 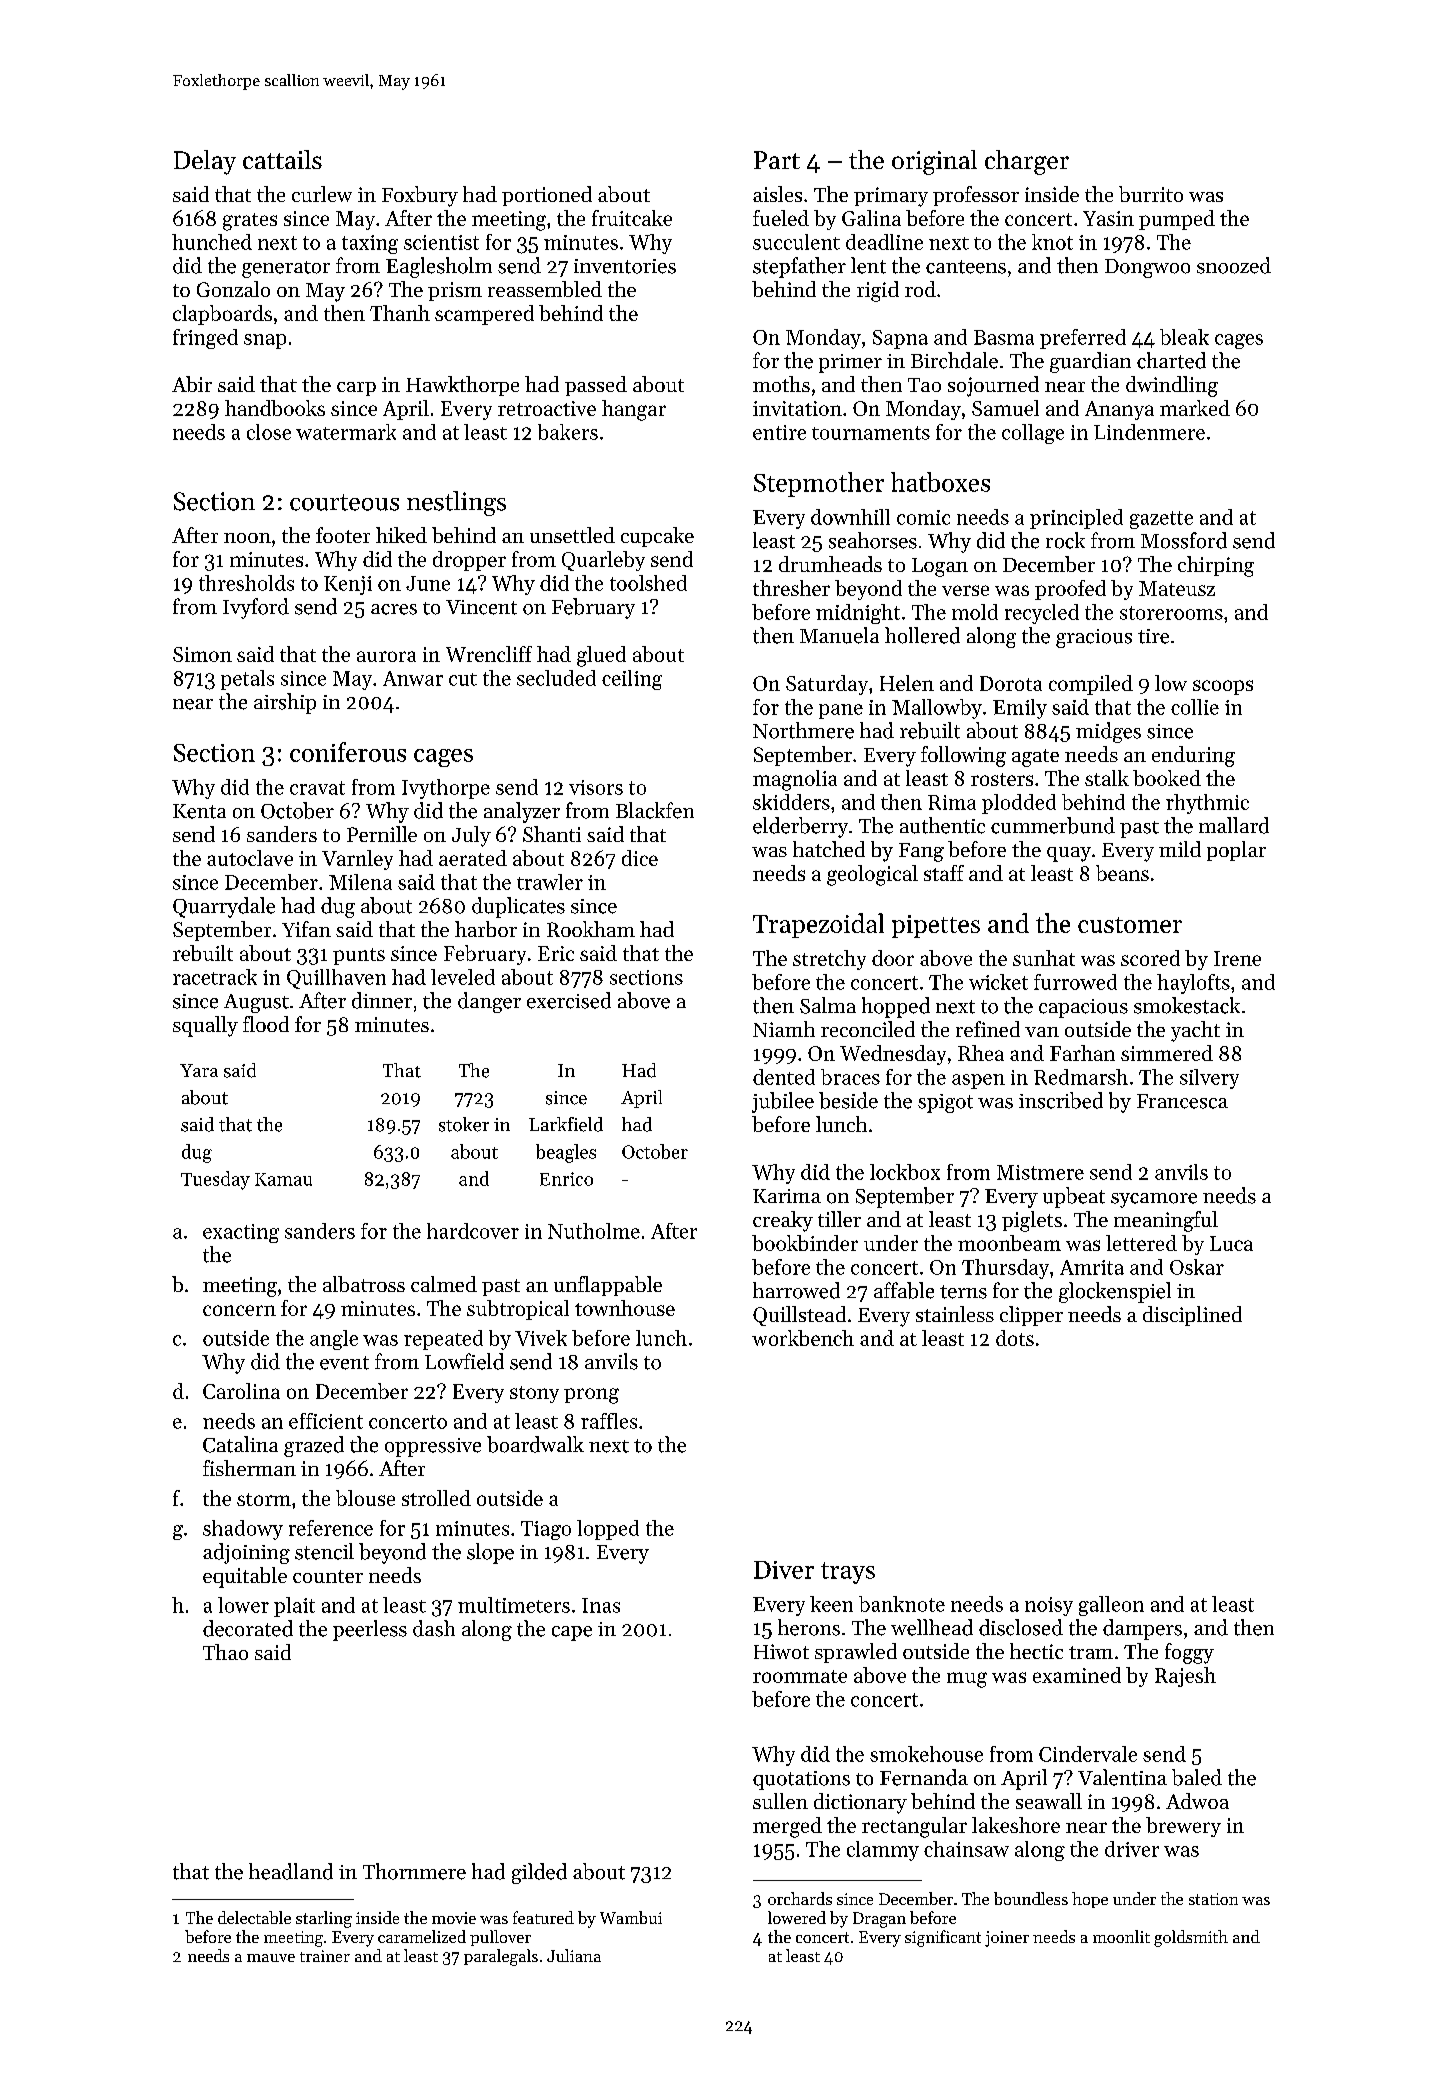 What do you see at coordinates (547, 196) in the document?
I see `portioned` at bounding box center [547, 196].
